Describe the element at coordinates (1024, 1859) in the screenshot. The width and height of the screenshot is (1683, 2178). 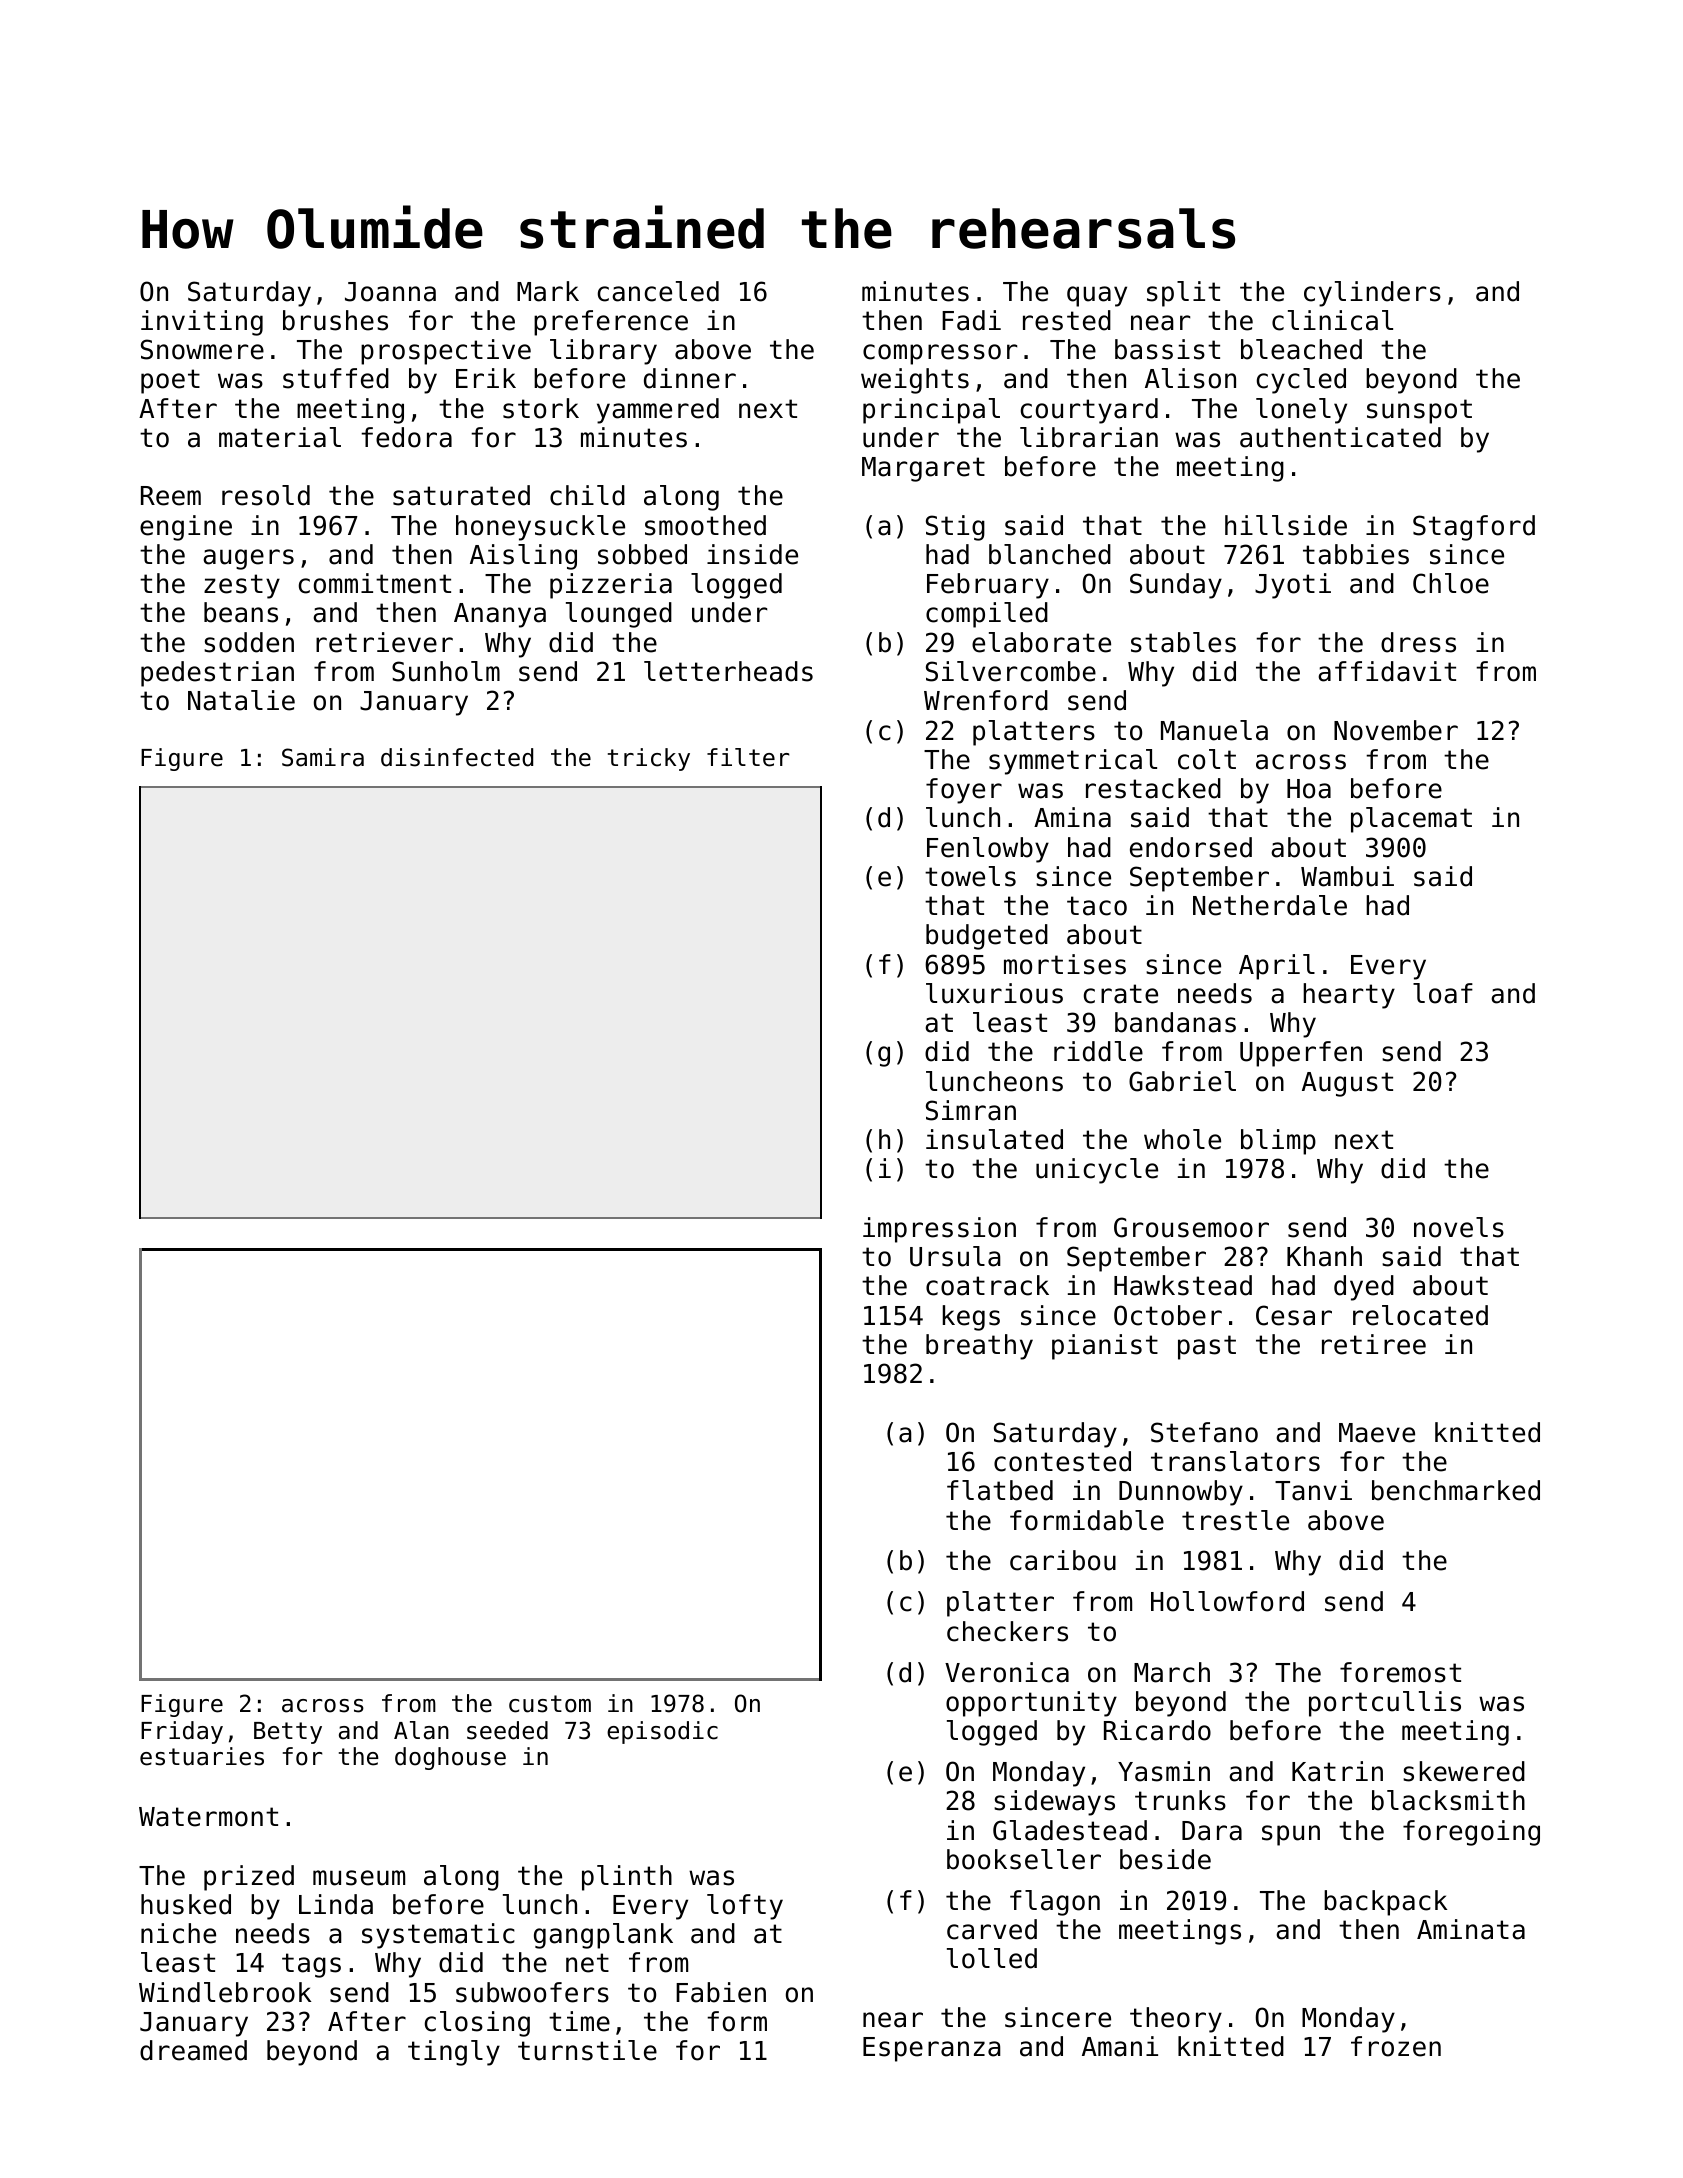
I see `bookseller` at that location.
